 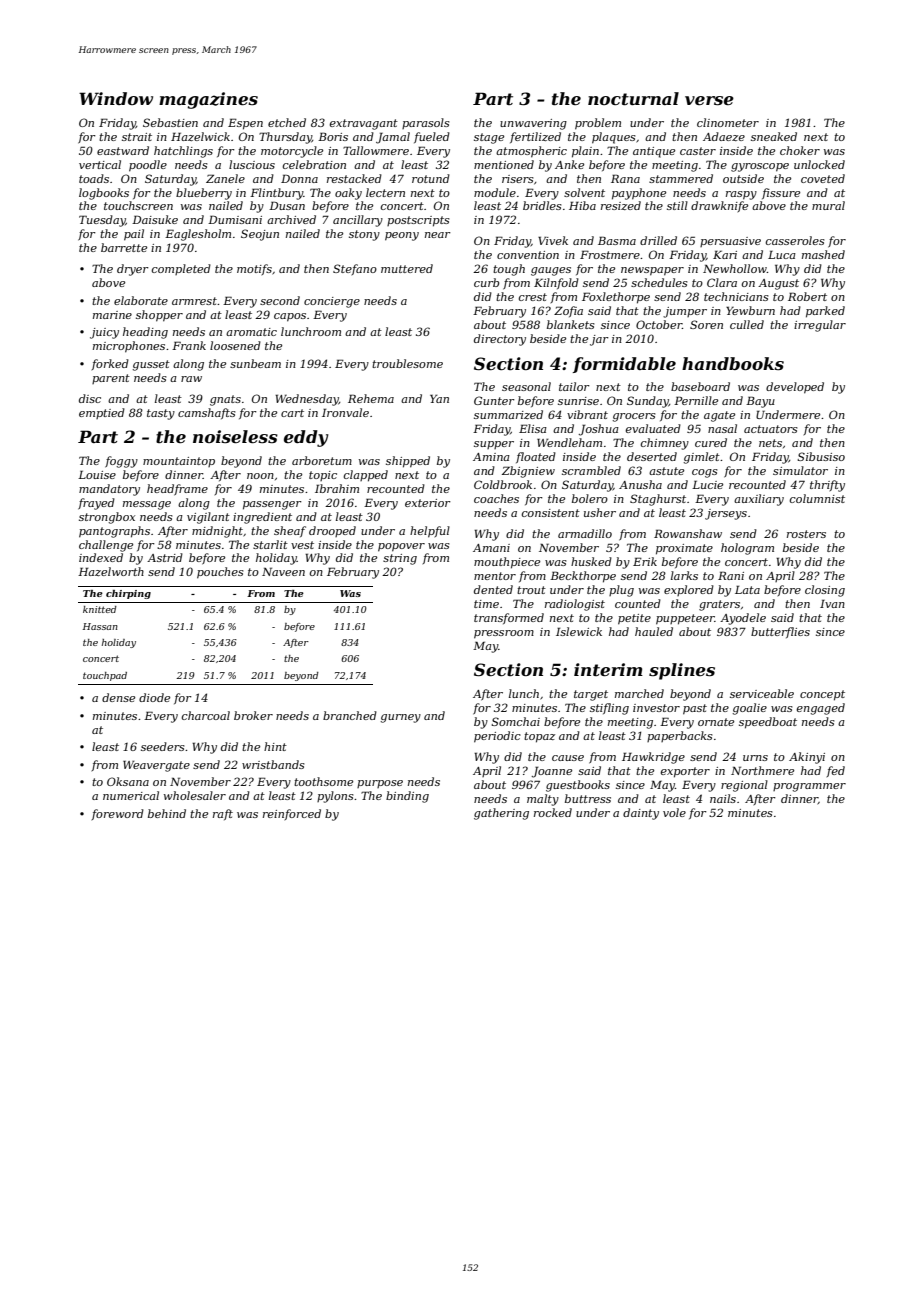 What do you see at coordinates (806, 534) in the document?
I see `rosters` at bounding box center [806, 534].
